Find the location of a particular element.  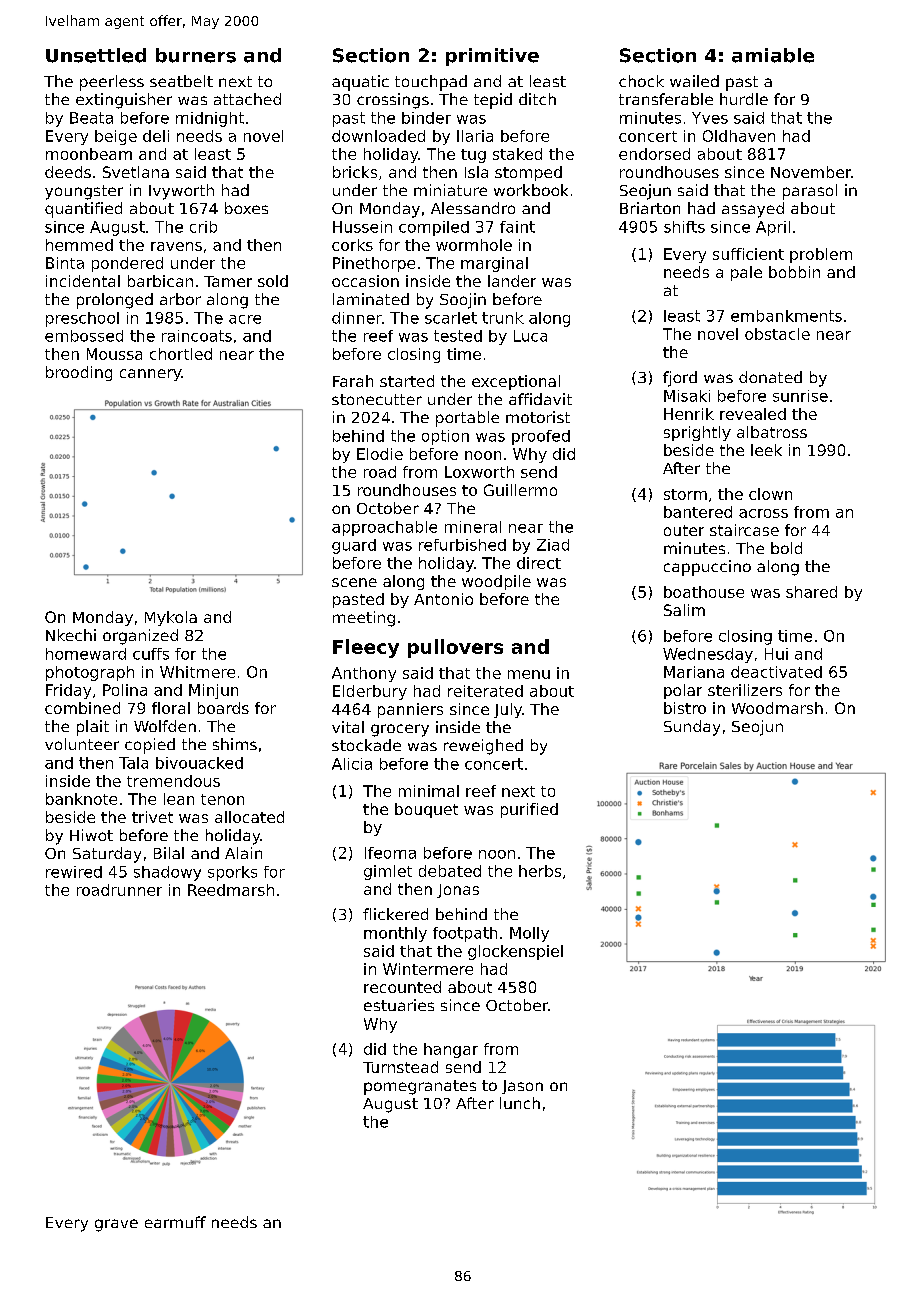

woodpile is located at coordinates (496, 582).
